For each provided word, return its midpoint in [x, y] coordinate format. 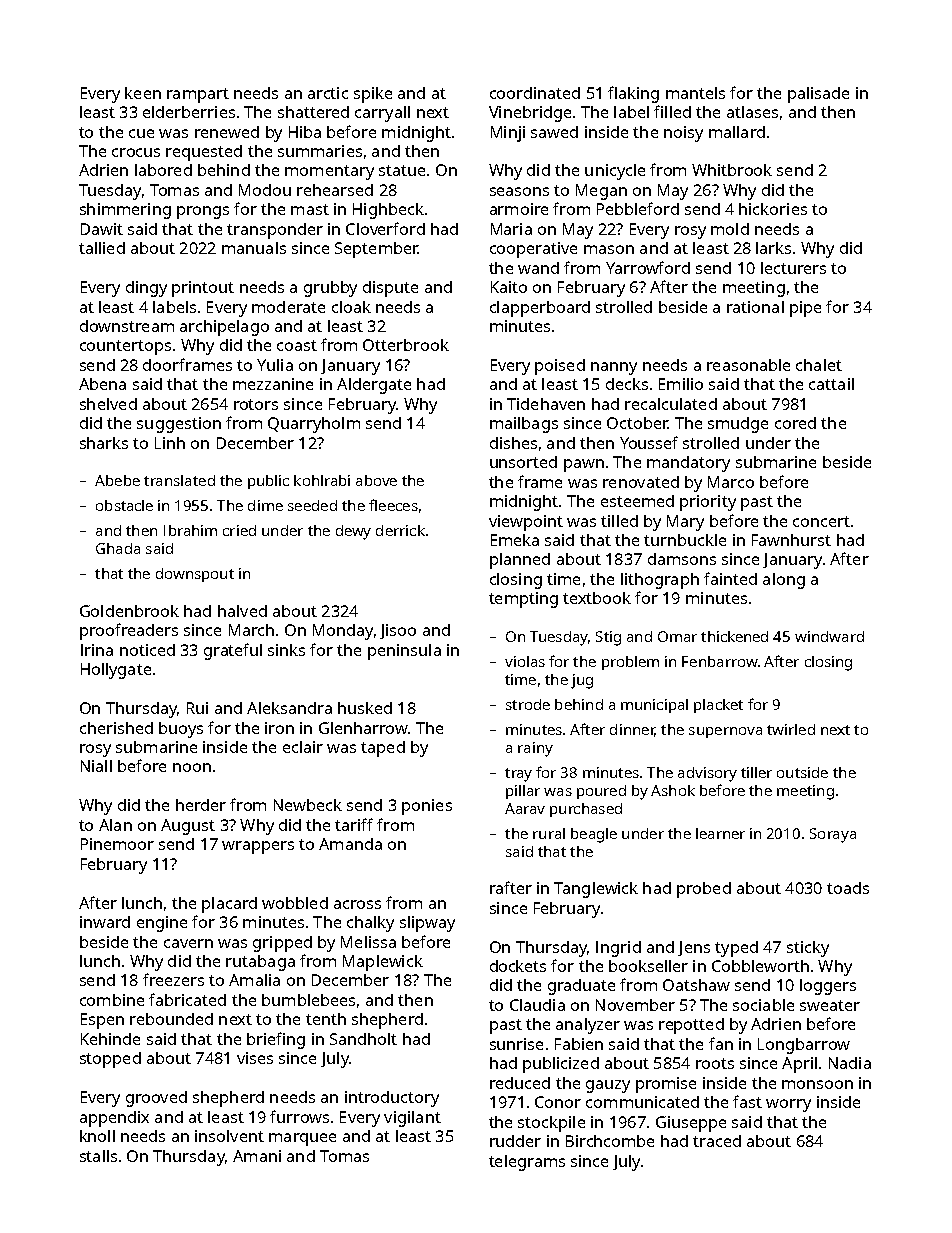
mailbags [524, 425]
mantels [695, 93]
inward [105, 922]
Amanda [350, 844]
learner [720, 833]
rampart [198, 95]
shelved [108, 404]
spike [373, 95]
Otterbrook [406, 345]
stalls [98, 1156]
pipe [805, 309]
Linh [170, 443]
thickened [734, 636]
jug [582, 681]
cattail [831, 384]
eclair [303, 747]
